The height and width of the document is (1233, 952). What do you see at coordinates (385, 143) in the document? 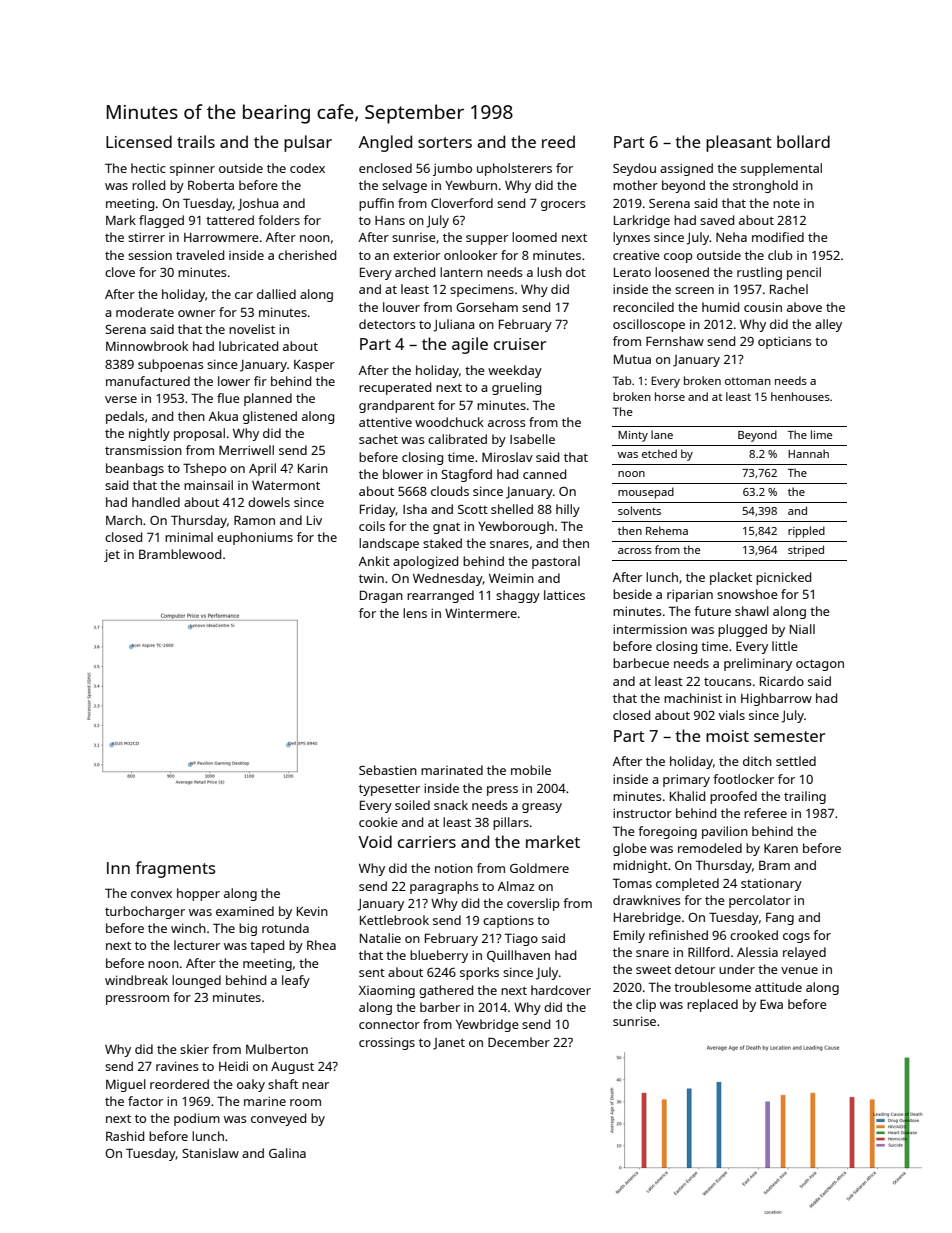
I see `Angled` at bounding box center [385, 143].
